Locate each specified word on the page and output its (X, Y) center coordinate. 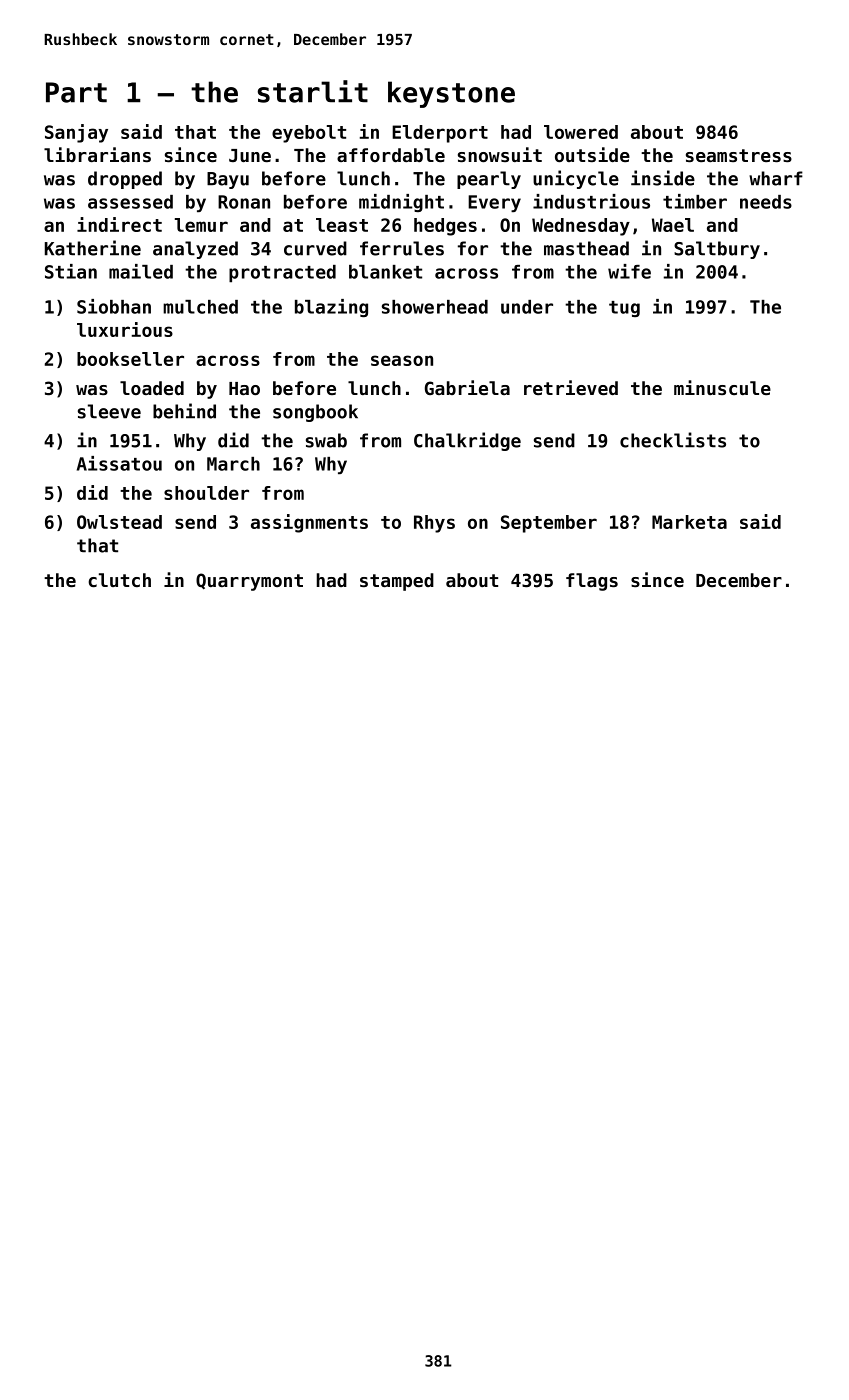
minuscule (722, 387)
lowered (581, 132)
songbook (315, 413)
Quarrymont (249, 582)
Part (76, 92)
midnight (401, 203)
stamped (397, 582)
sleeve (109, 411)
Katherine (93, 248)
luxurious (125, 329)
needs (766, 202)
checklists (673, 440)
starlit (313, 91)
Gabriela (467, 387)
